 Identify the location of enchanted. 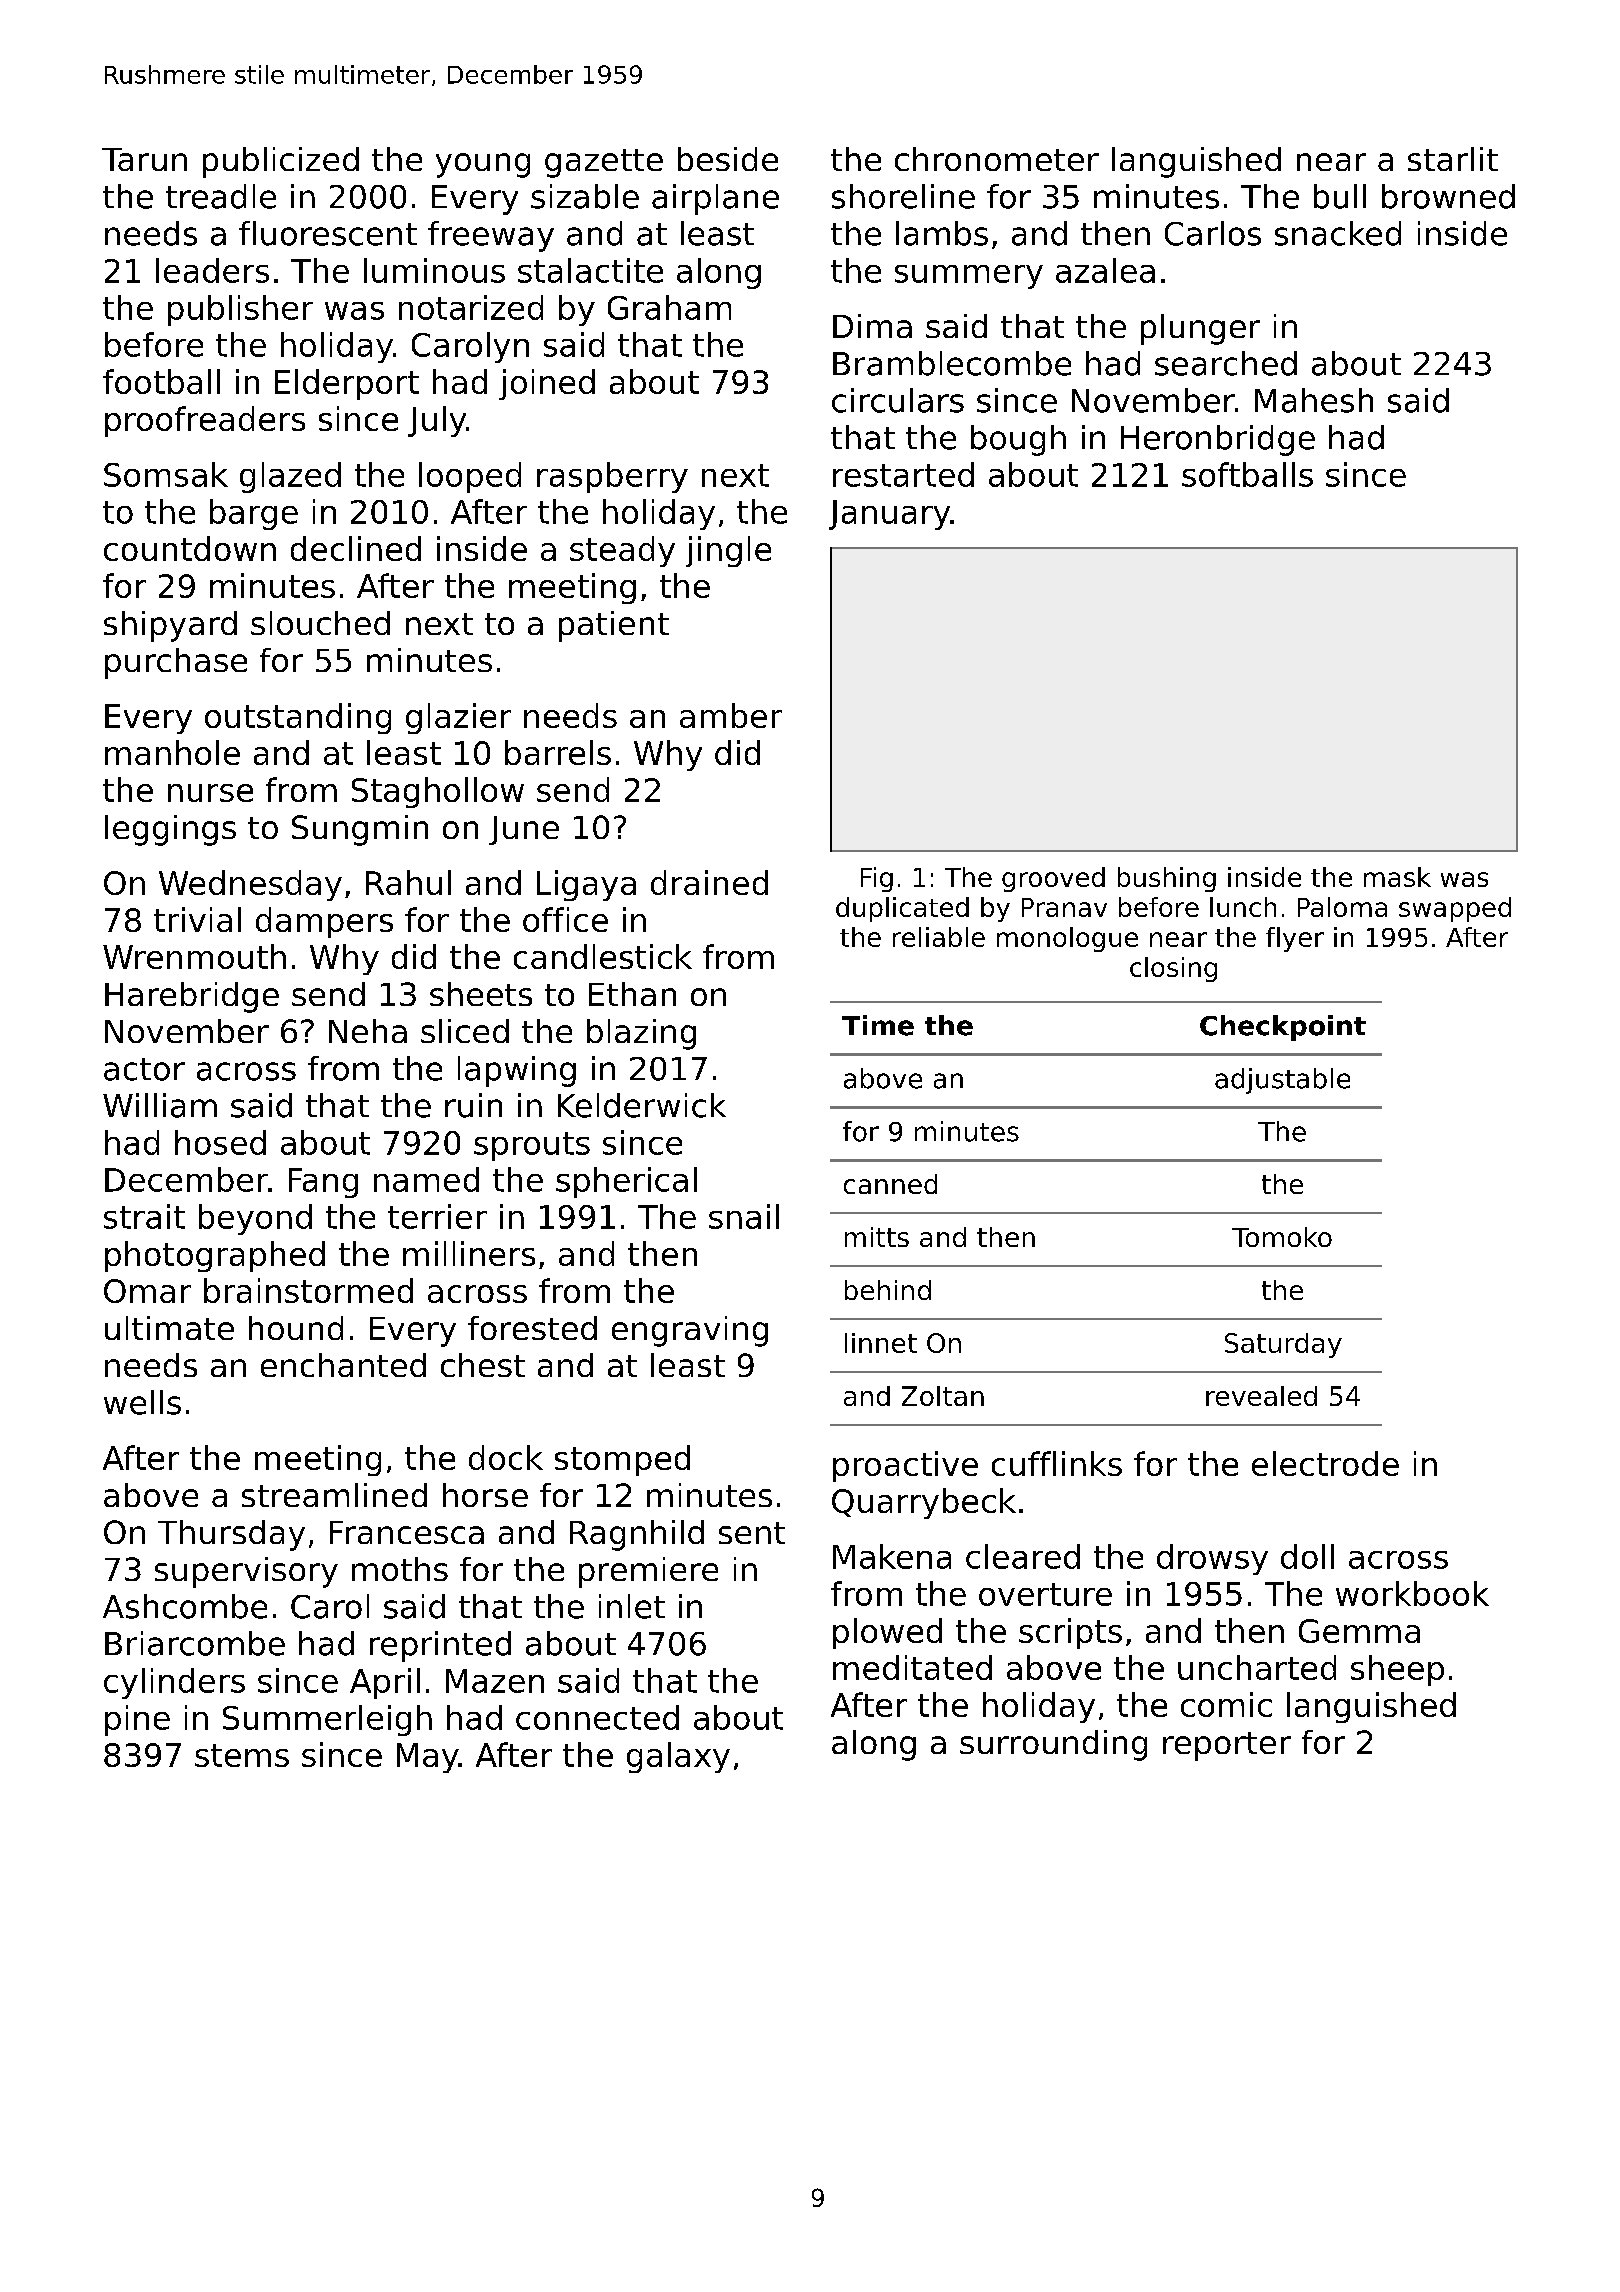
(343, 1365).
